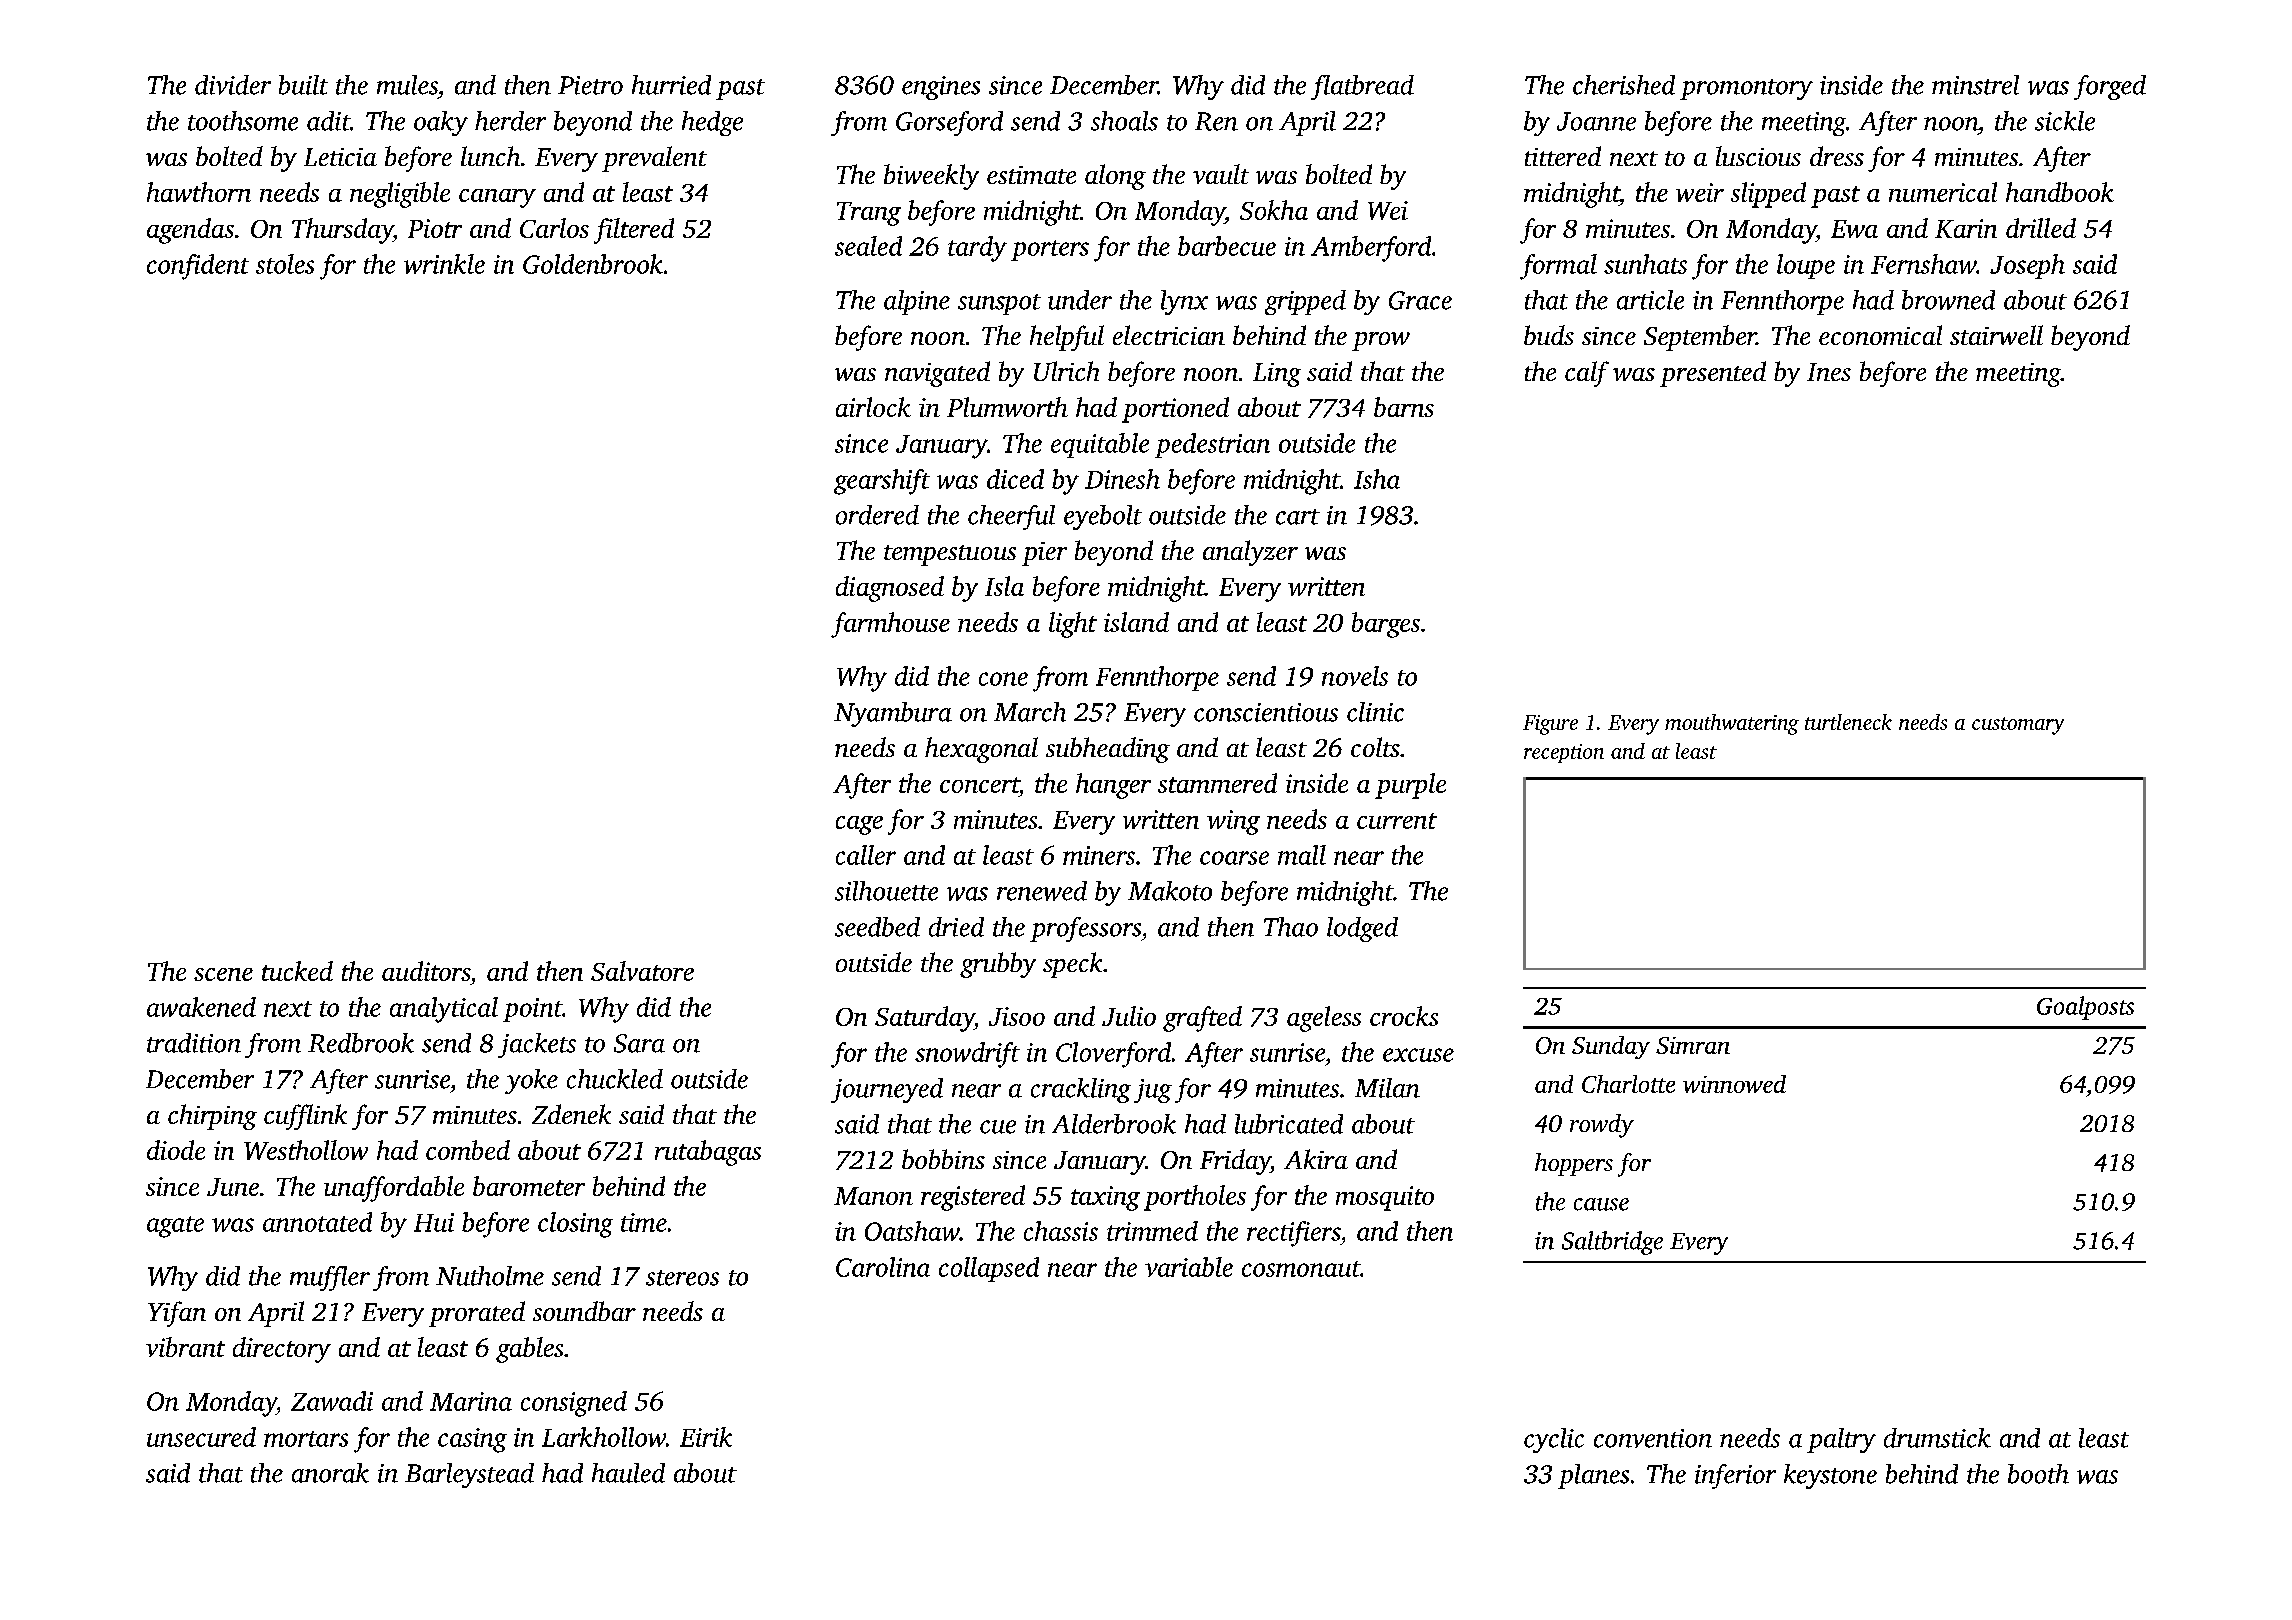 This document has width=2292, height=1620. What do you see at coordinates (1732, 724) in the document?
I see `mouthwatering` at bounding box center [1732, 724].
